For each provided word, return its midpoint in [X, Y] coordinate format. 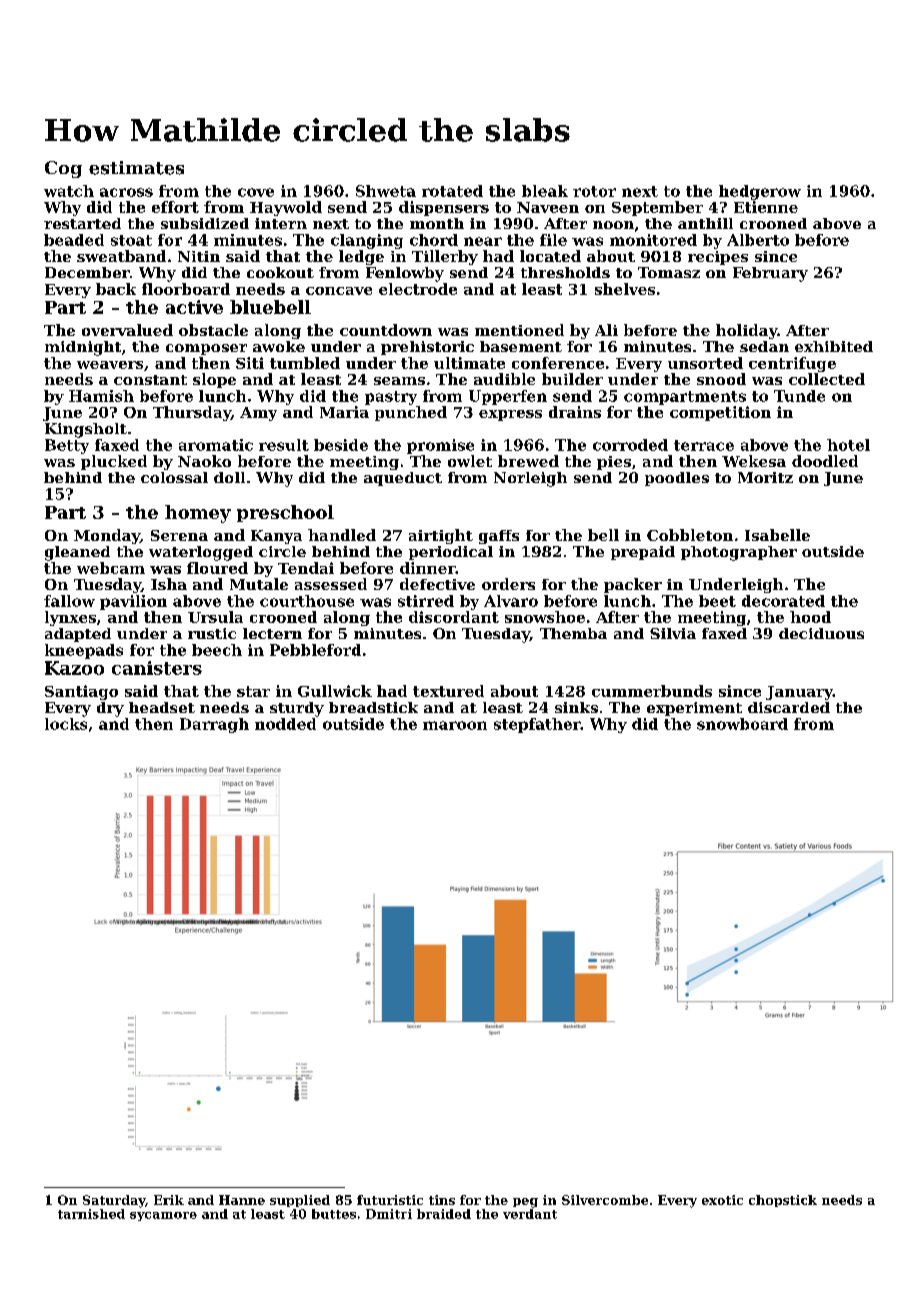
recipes [718, 258]
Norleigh [530, 479]
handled [342, 535]
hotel [848, 445]
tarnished [91, 1214]
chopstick [783, 1201]
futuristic [390, 1200]
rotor [594, 191]
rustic [212, 633]
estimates [136, 168]
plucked [114, 462]
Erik [169, 1200]
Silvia [673, 633]
